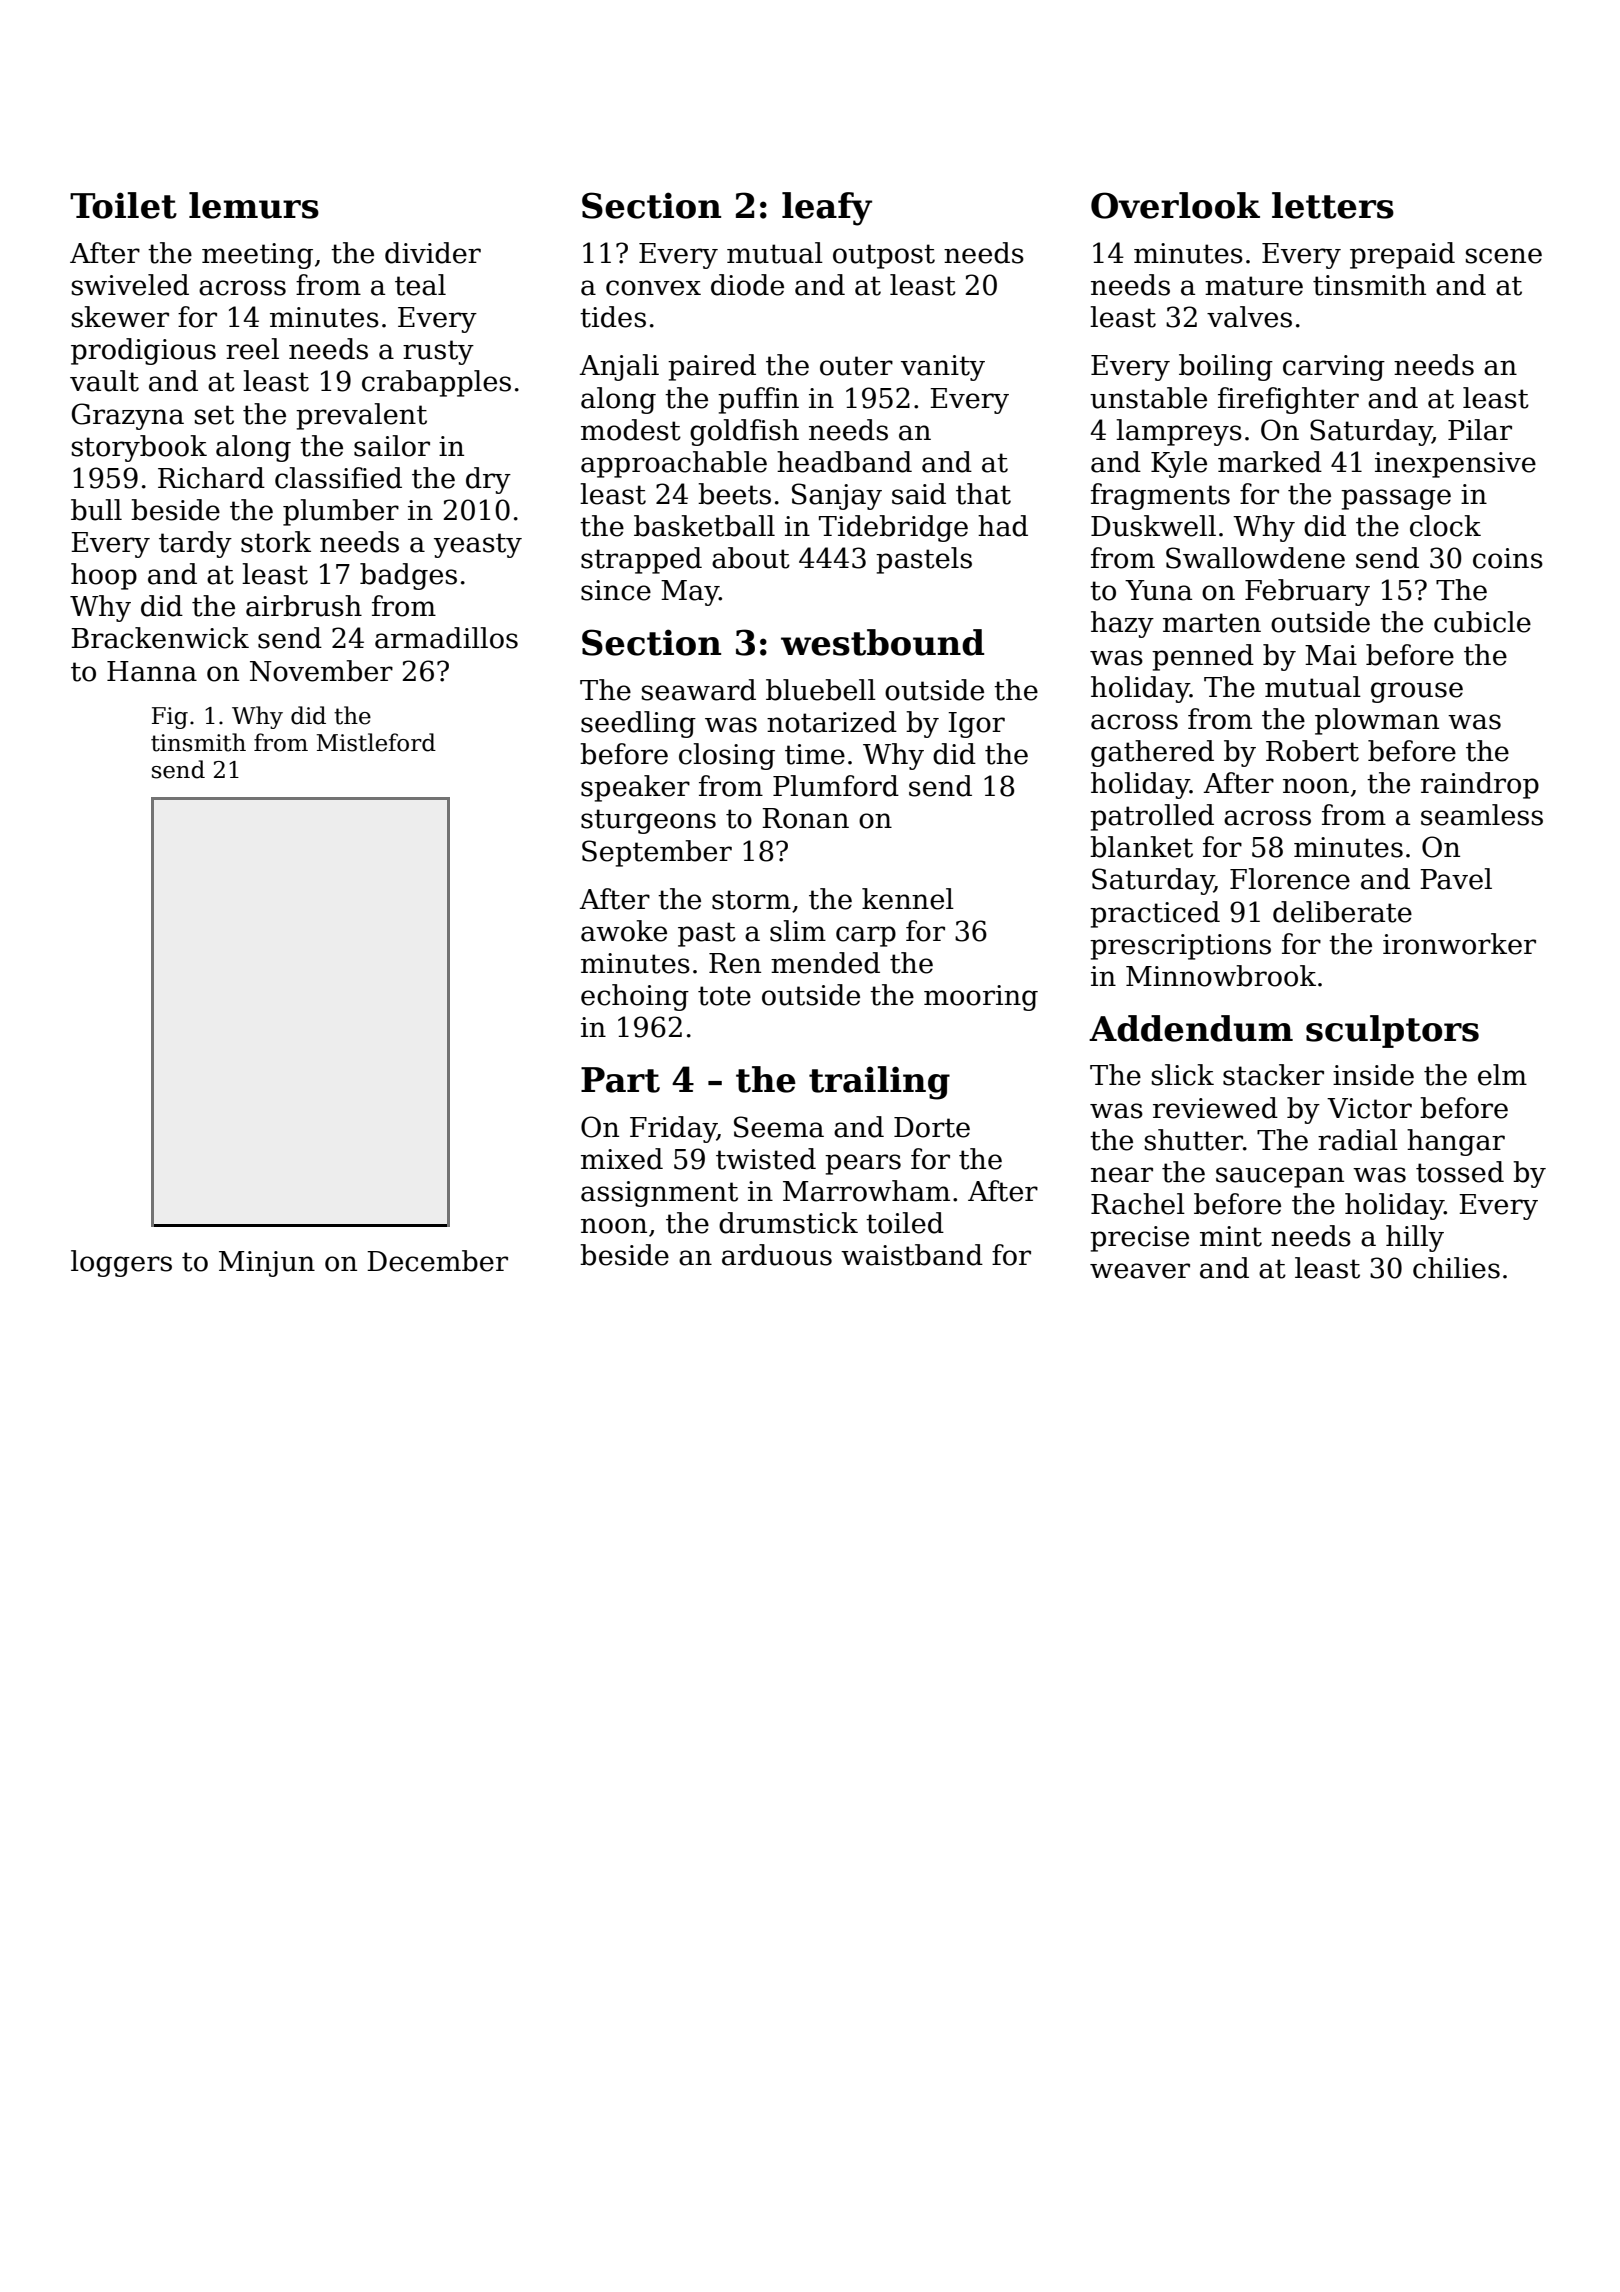  Describe the element at coordinates (437, 1261) in the document. I see `December` at that location.
